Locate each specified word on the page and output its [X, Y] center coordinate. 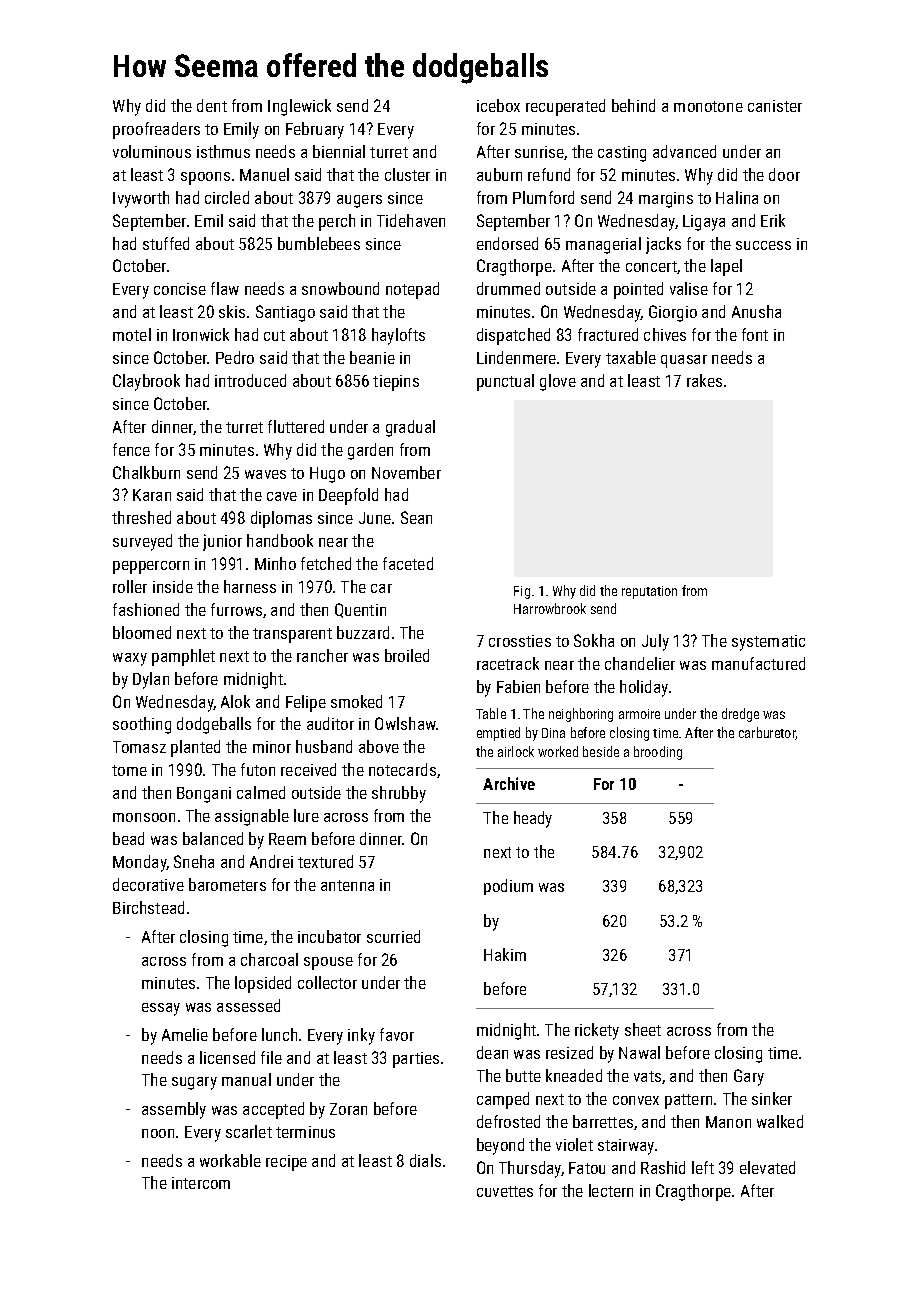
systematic [768, 643]
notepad [412, 290]
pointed [638, 290]
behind [633, 105]
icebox [498, 105]
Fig [522, 592]
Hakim [505, 954]
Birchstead [148, 907]
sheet [643, 1029]
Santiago [285, 313]
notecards [402, 769]
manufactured [758, 663]
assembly [174, 1110]
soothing [142, 725]
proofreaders [156, 130]
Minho [275, 563]
